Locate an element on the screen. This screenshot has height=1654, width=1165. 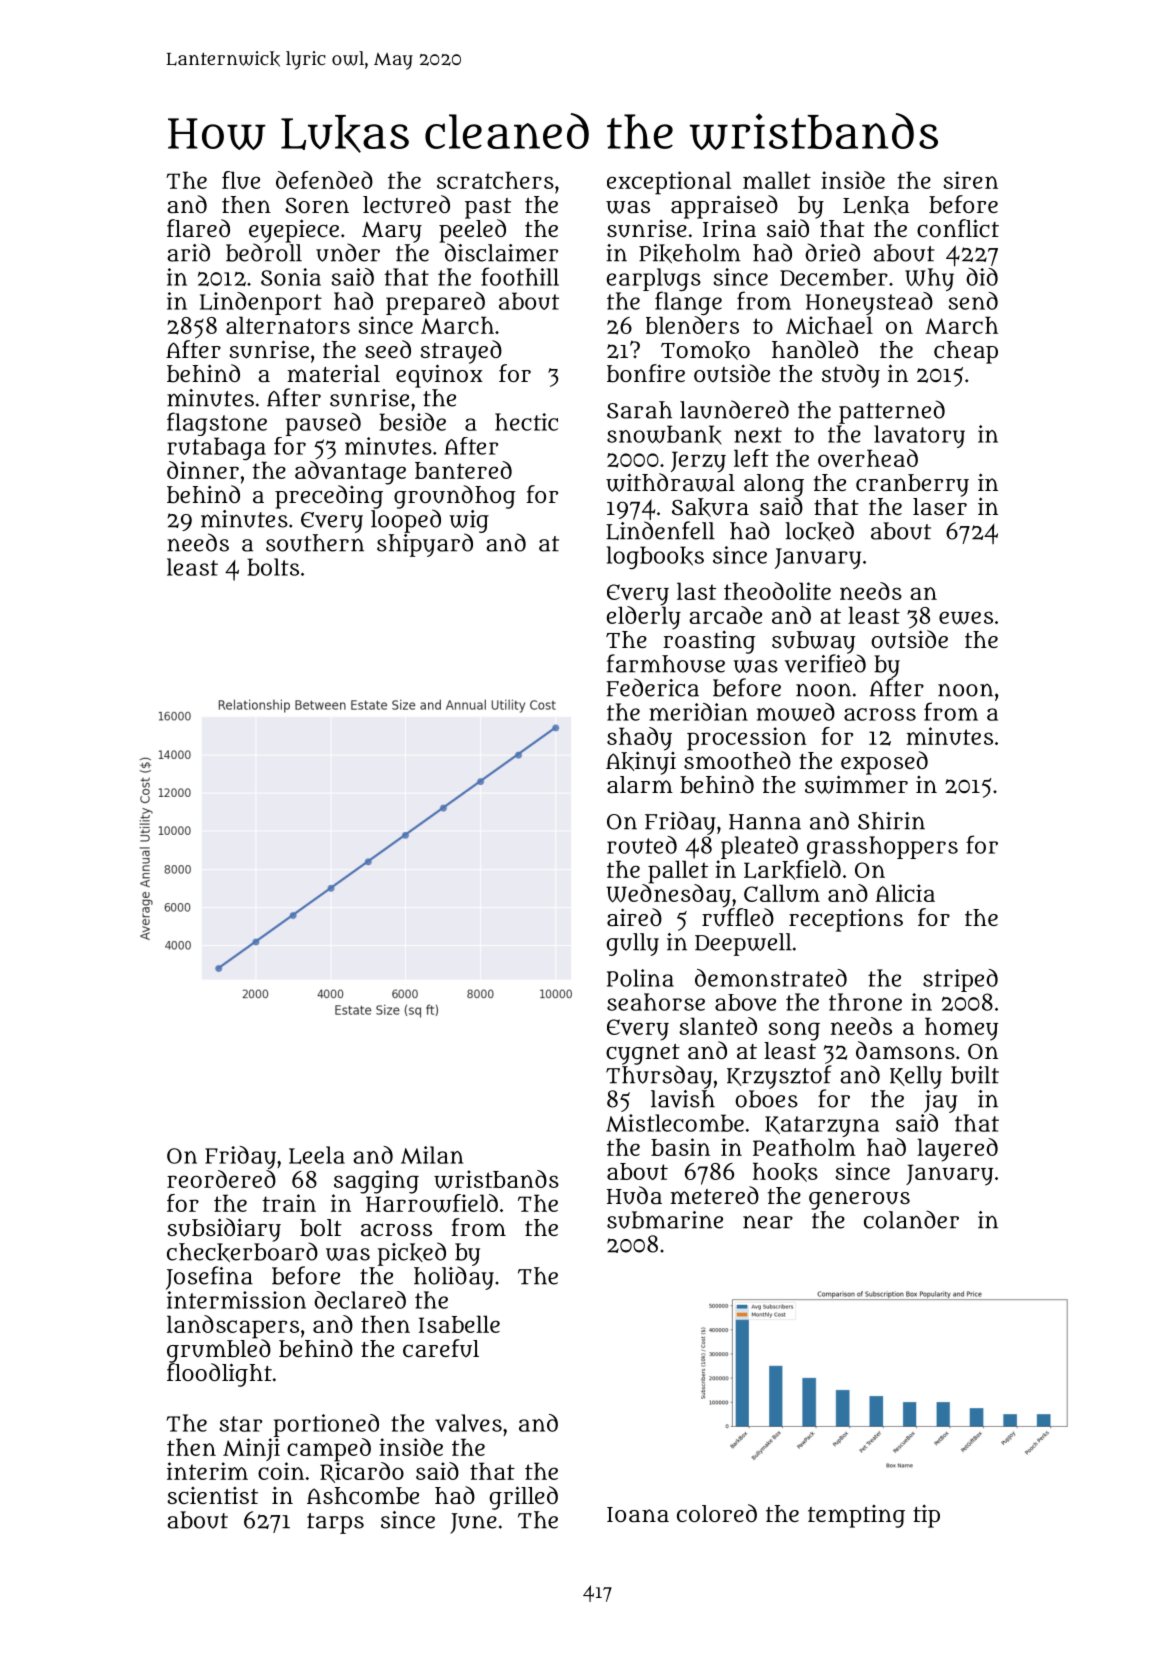
flue is located at coordinates (241, 180).
